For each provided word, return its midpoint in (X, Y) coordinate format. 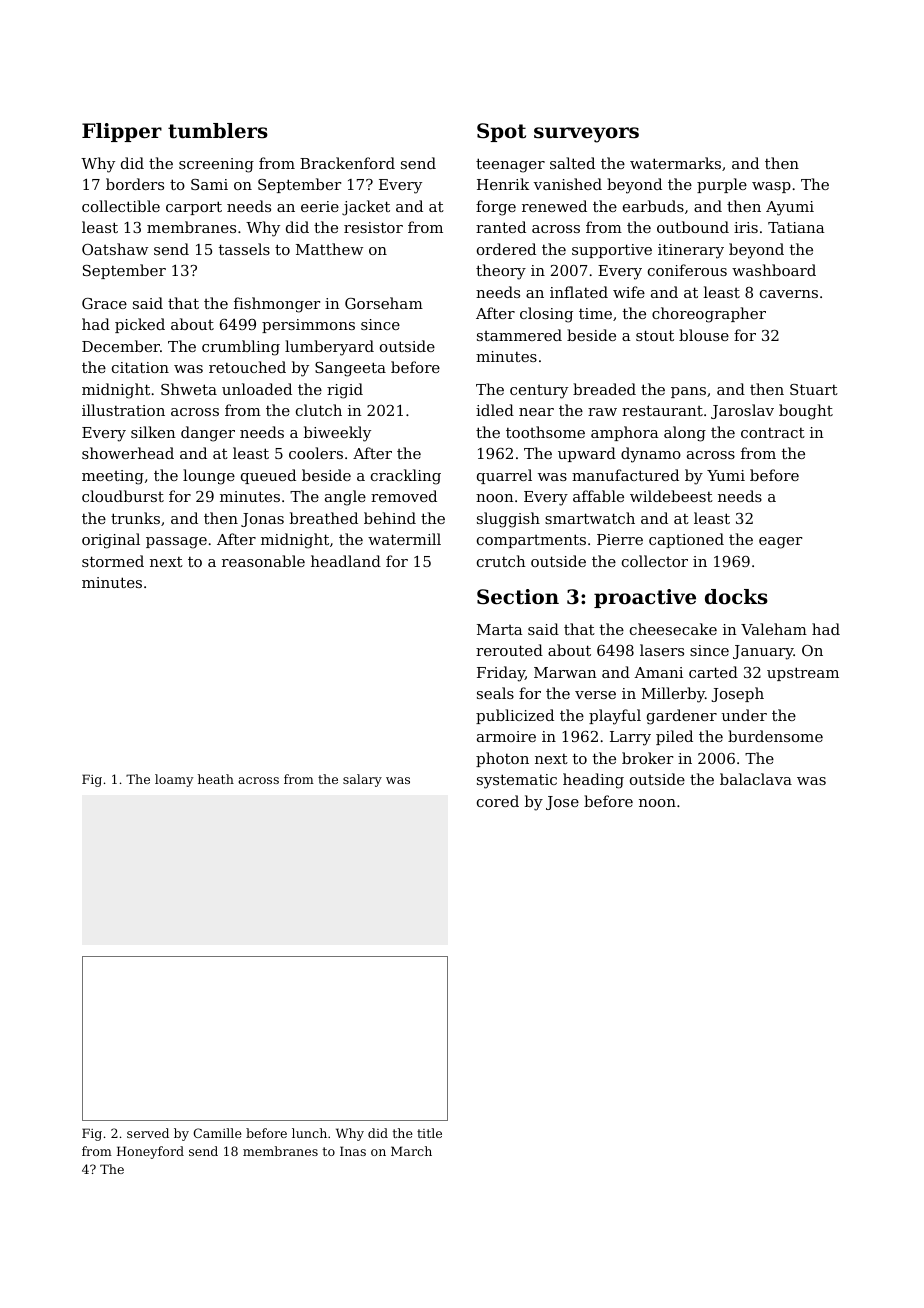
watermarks (675, 163)
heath (216, 779)
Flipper (122, 132)
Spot (501, 132)
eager (780, 543)
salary (362, 780)
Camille (217, 1133)
